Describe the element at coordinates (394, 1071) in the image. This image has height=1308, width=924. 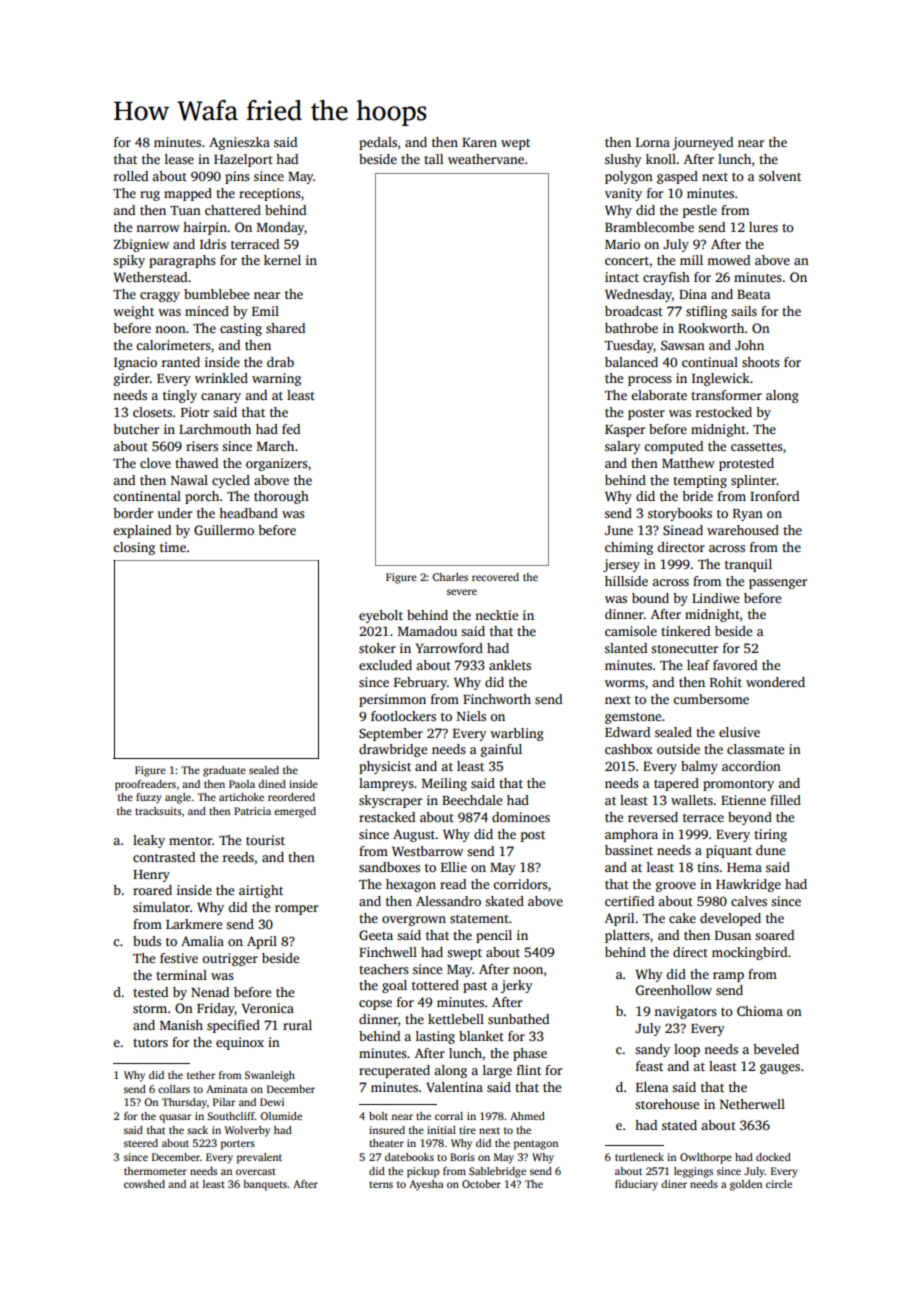
I see `recuperated` at that location.
